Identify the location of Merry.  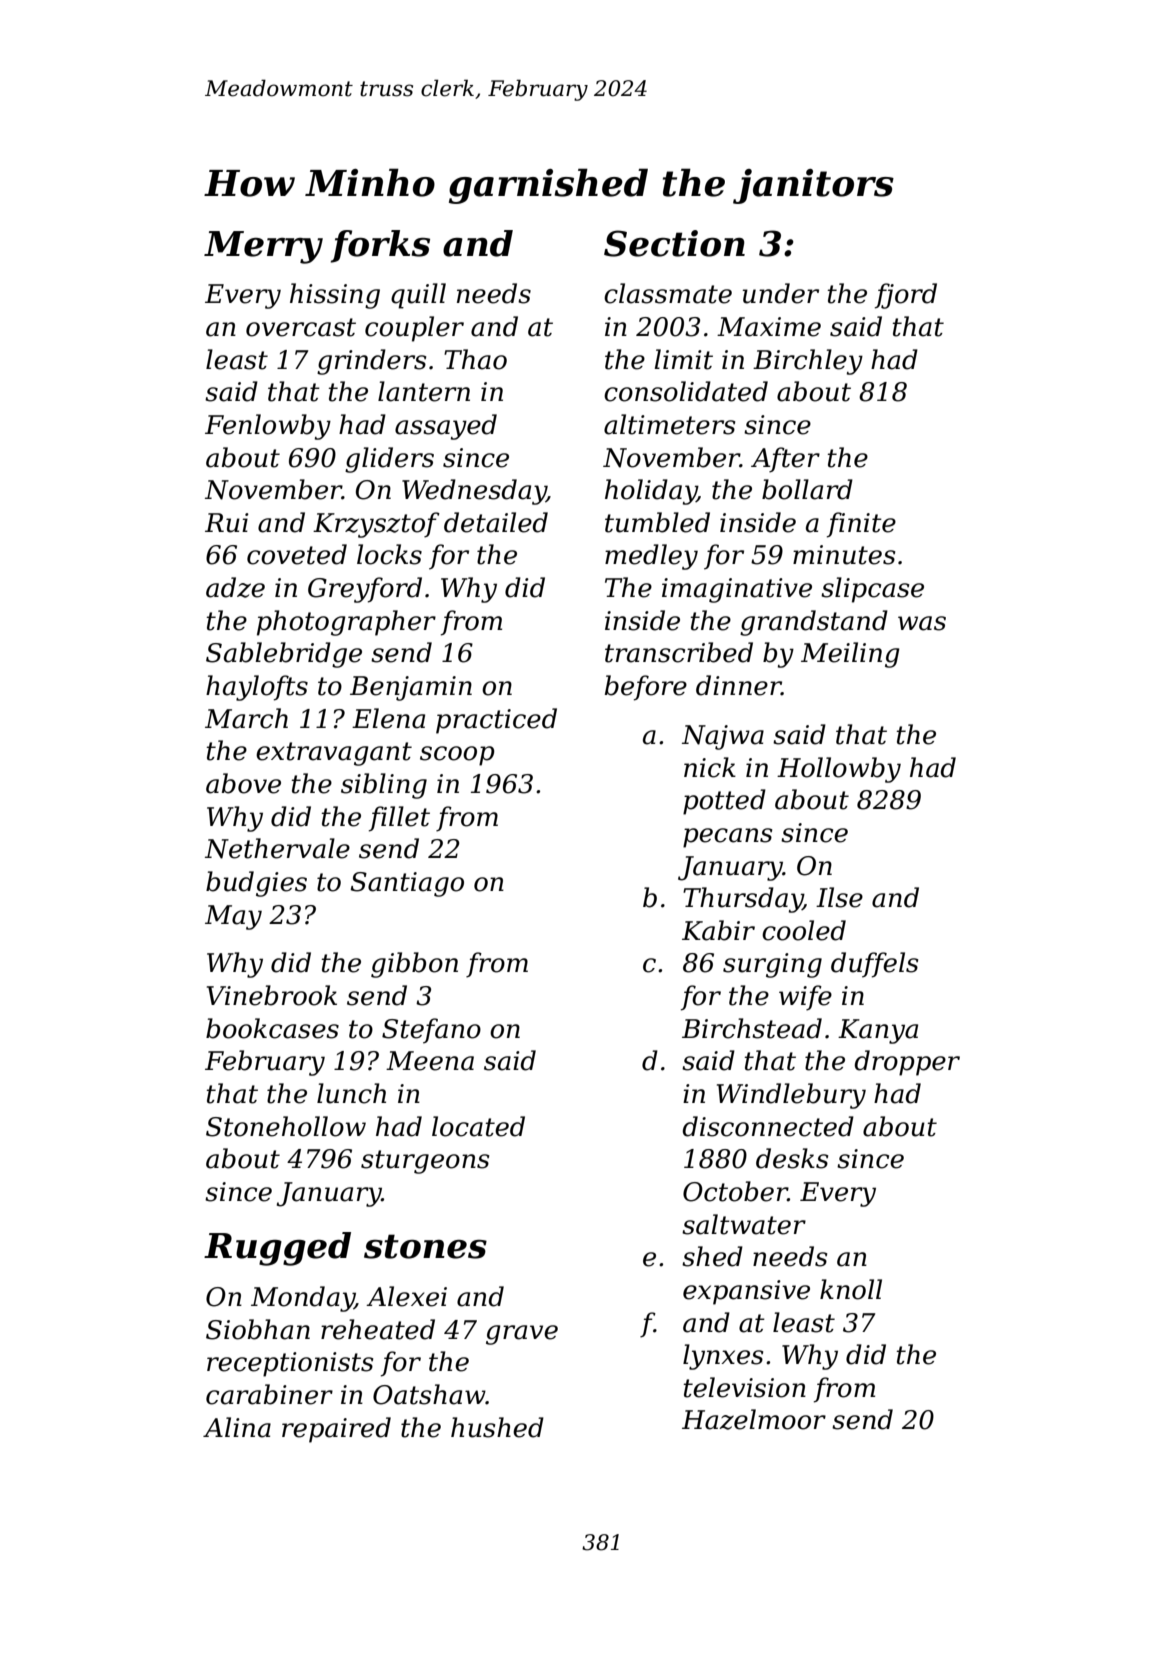
(263, 247).
